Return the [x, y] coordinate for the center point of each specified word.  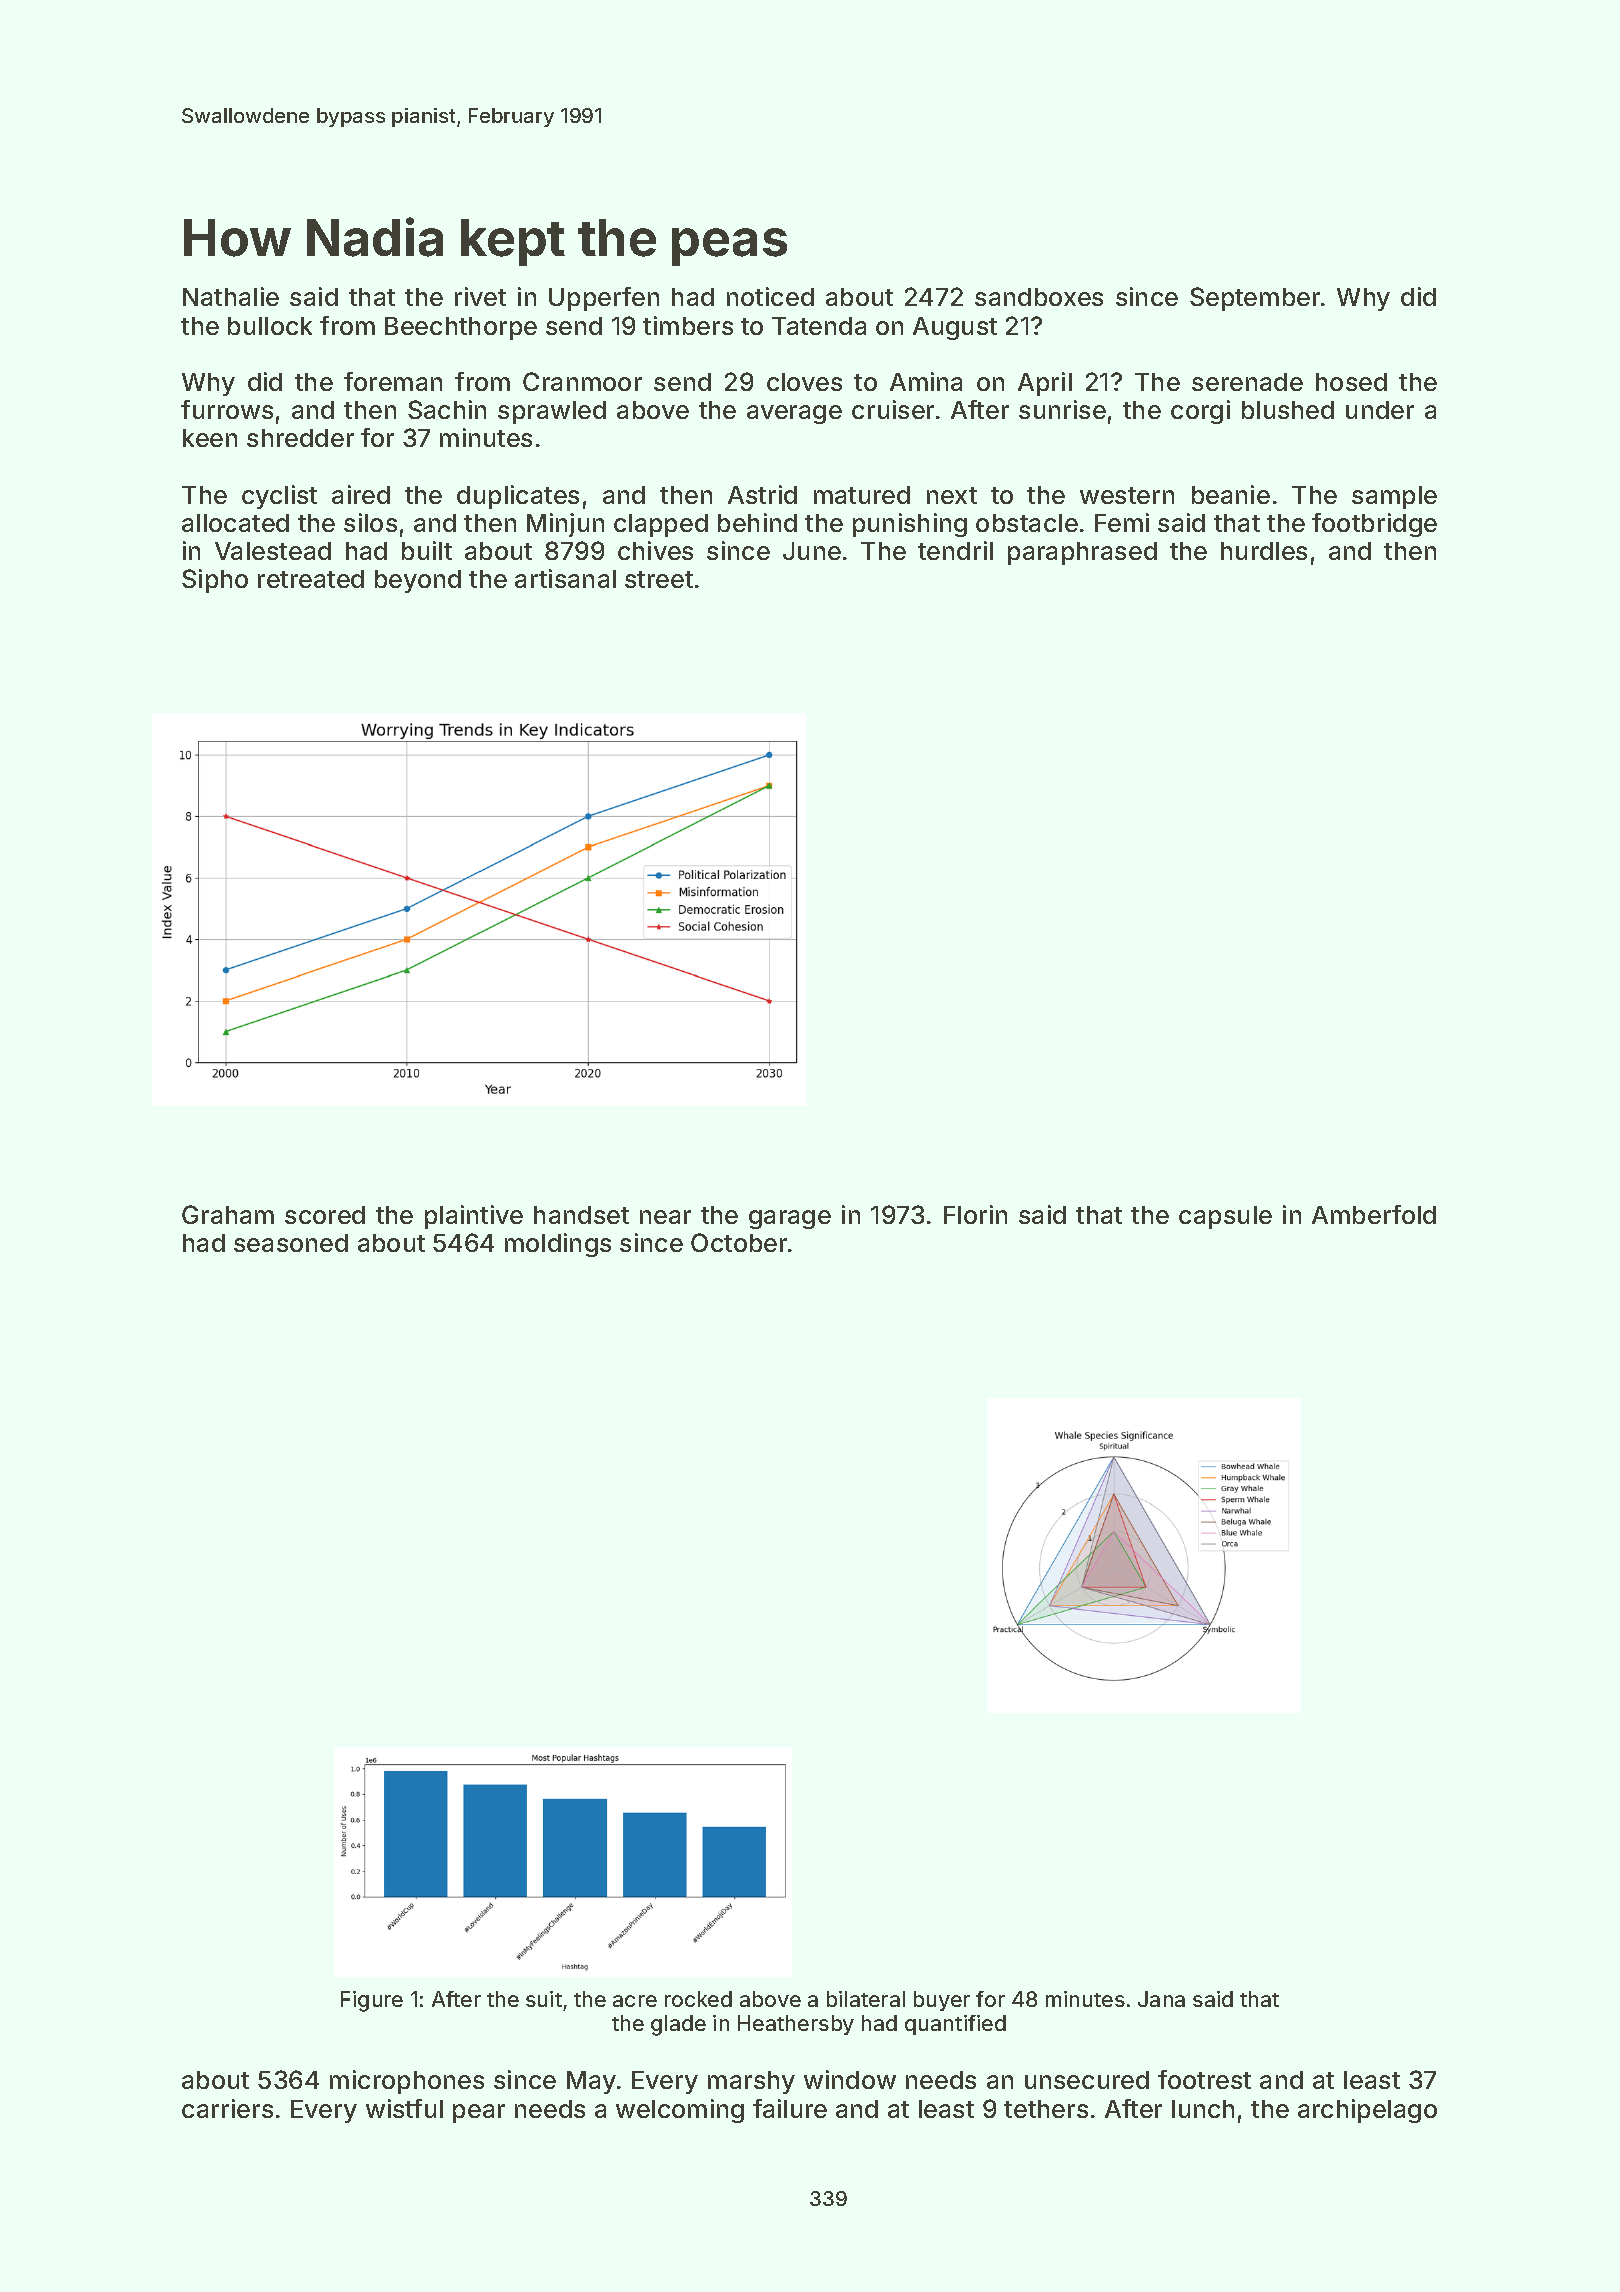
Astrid [762, 494]
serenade [1247, 382]
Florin [975, 1214]
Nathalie [231, 296]
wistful [404, 2108]
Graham [228, 1214]
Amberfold [1374, 1214]
